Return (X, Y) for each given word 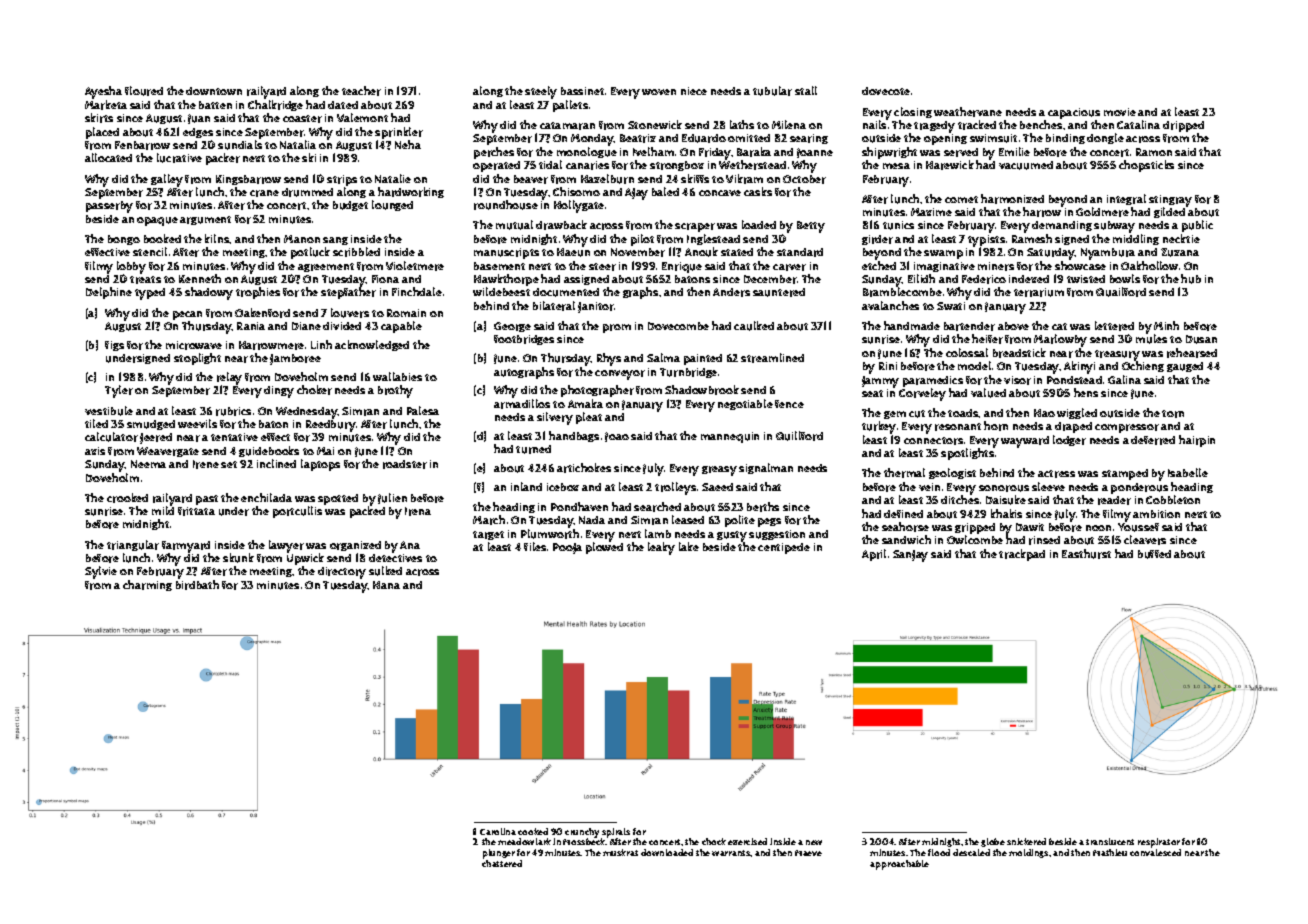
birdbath (197, 585)
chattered (502, 863)
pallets (570, 106)
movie (1120, 112)
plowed (604, 548)
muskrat (620, 852)
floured (144, 91)
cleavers (1145, 540)
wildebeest (501, 292)
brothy (395, 391)
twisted (1086, 279)
